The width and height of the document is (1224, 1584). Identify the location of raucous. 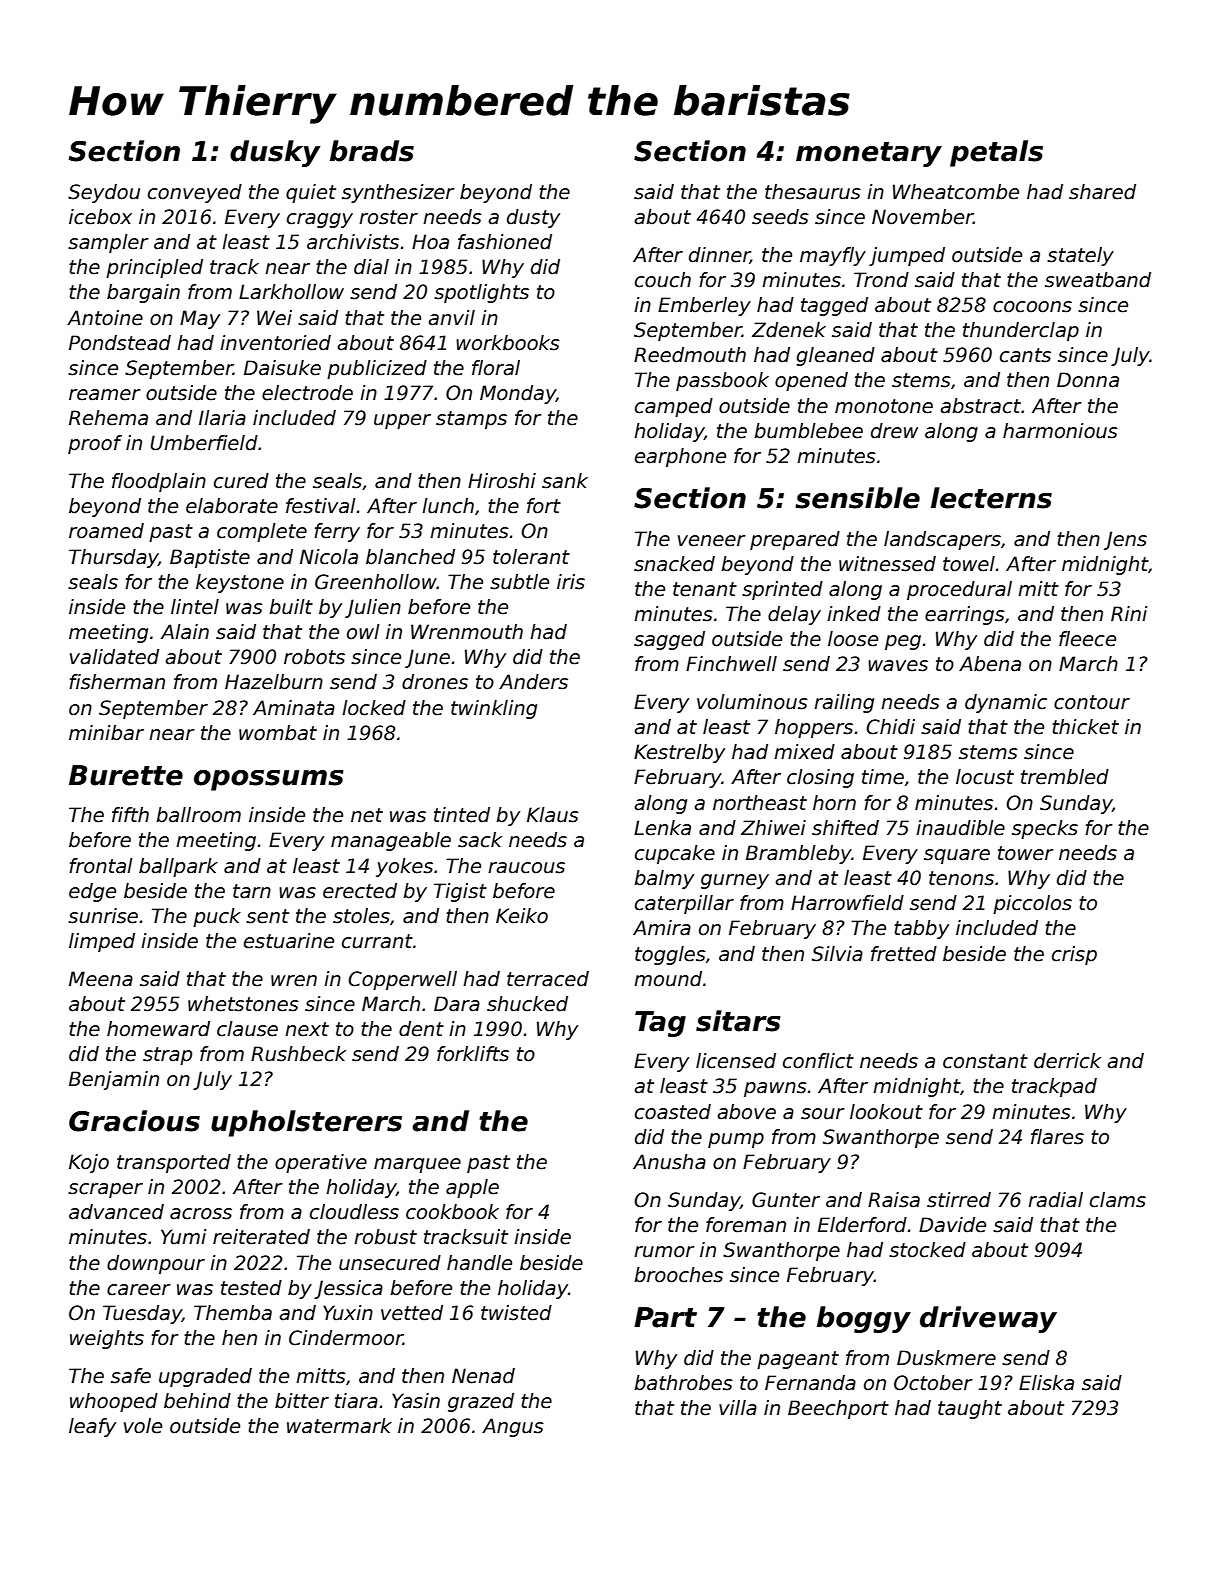
(526, 868).
